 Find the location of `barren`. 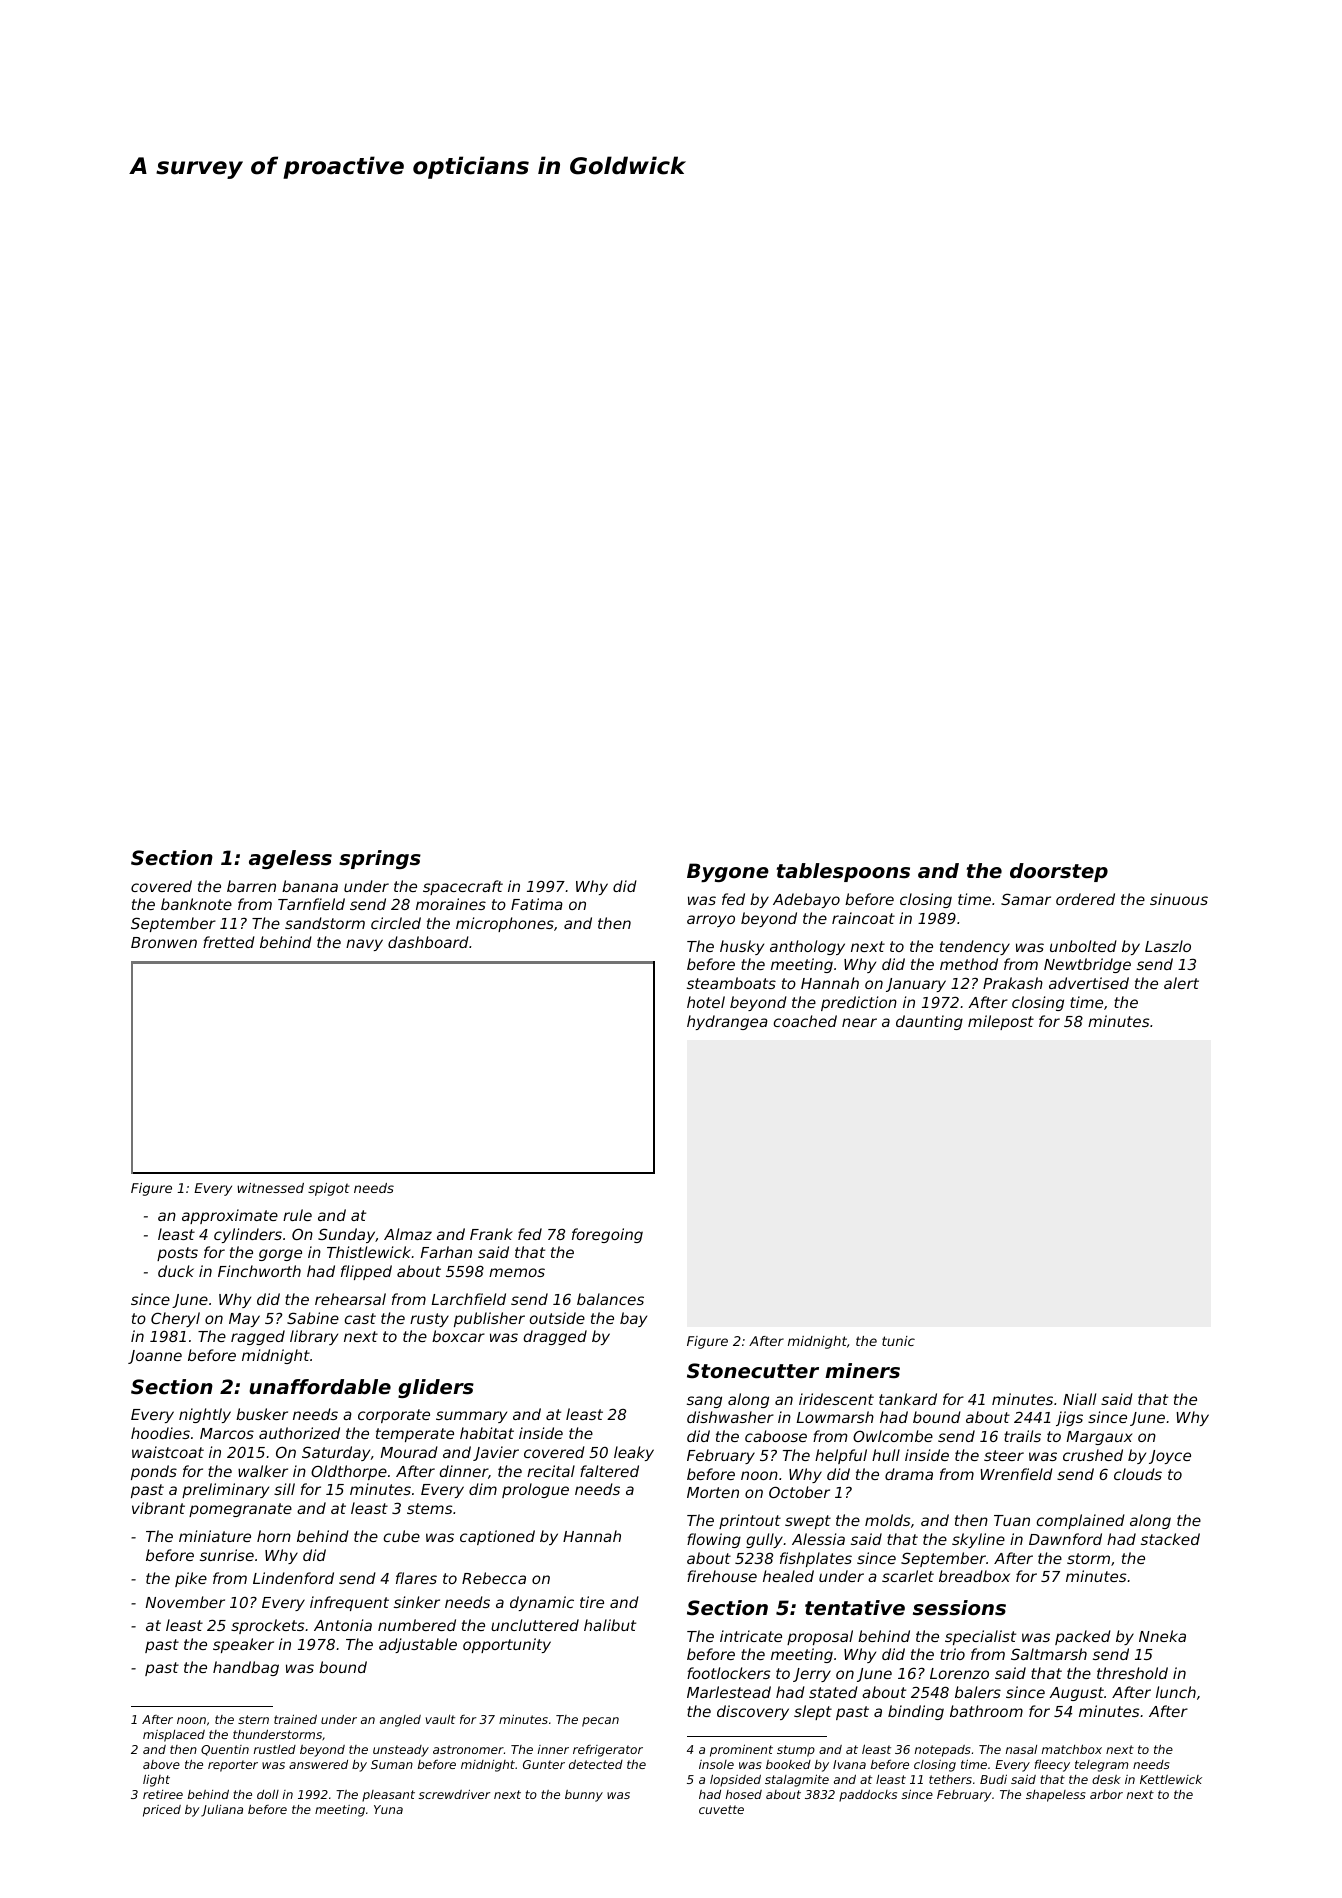

barren is located at coordinates (251, 886).
